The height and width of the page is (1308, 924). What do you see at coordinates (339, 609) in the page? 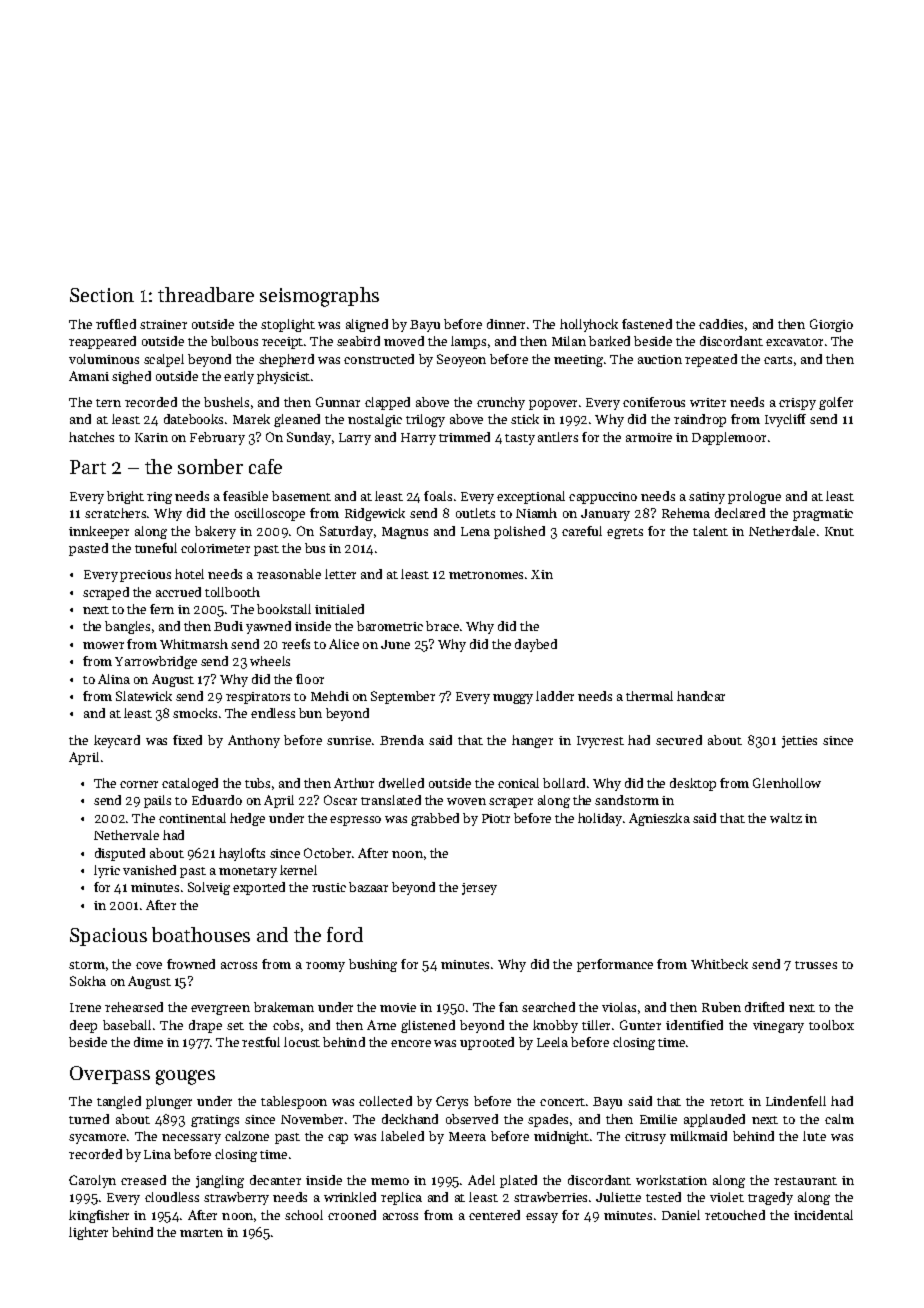
I see `initialed` at bounding box center [339, 609].
